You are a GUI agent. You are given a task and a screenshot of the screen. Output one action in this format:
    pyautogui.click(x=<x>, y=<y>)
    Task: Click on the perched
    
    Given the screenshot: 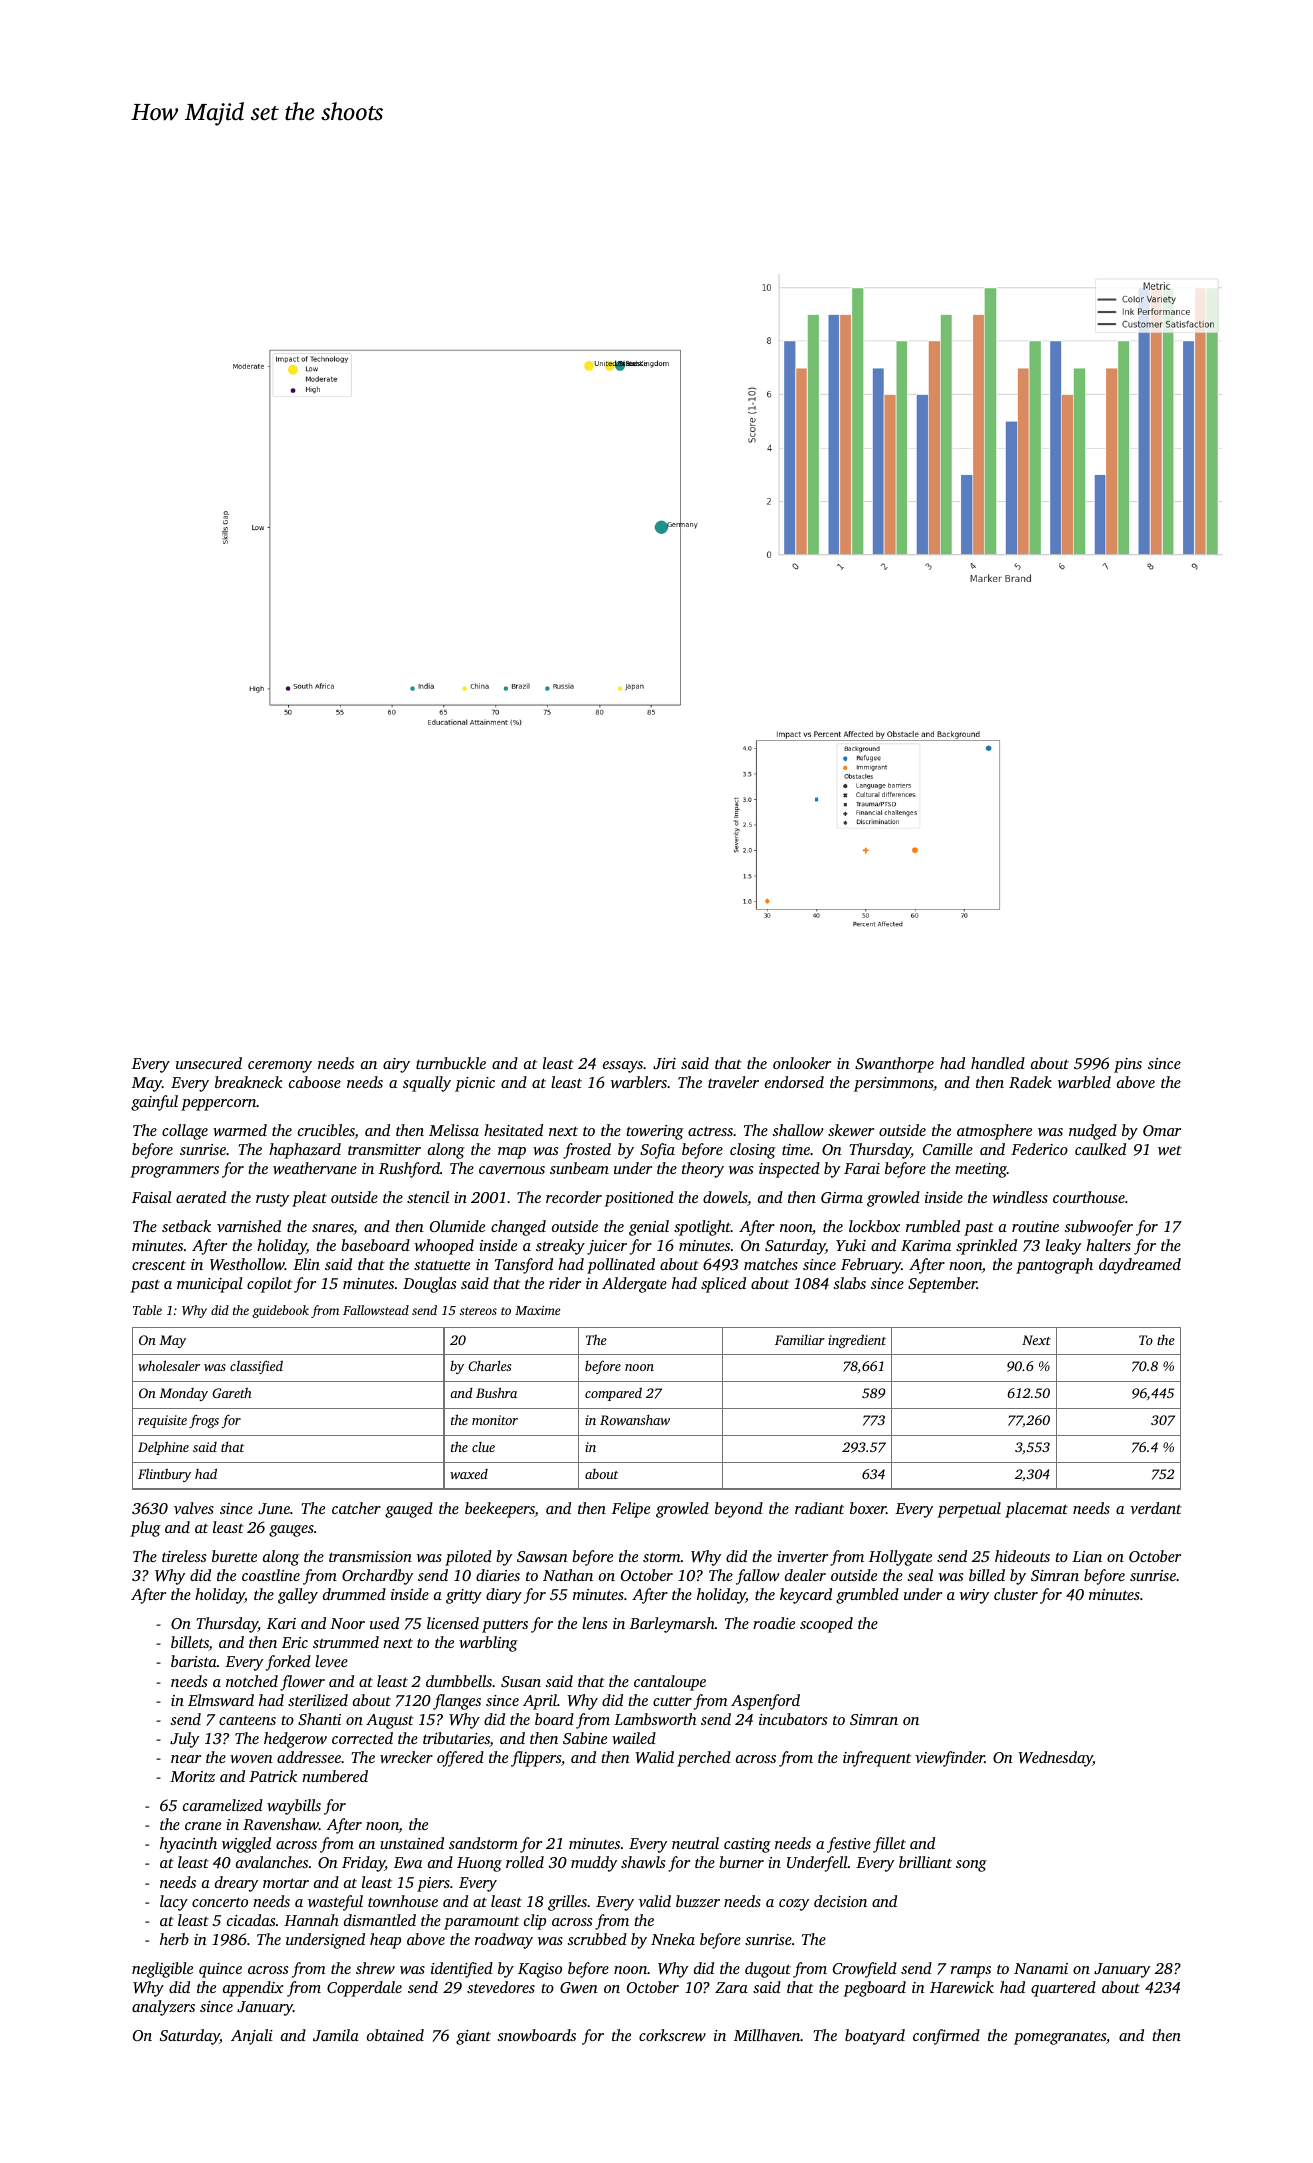 What is the action you would take?
    pyautogui.click(x=704, y=1759)
